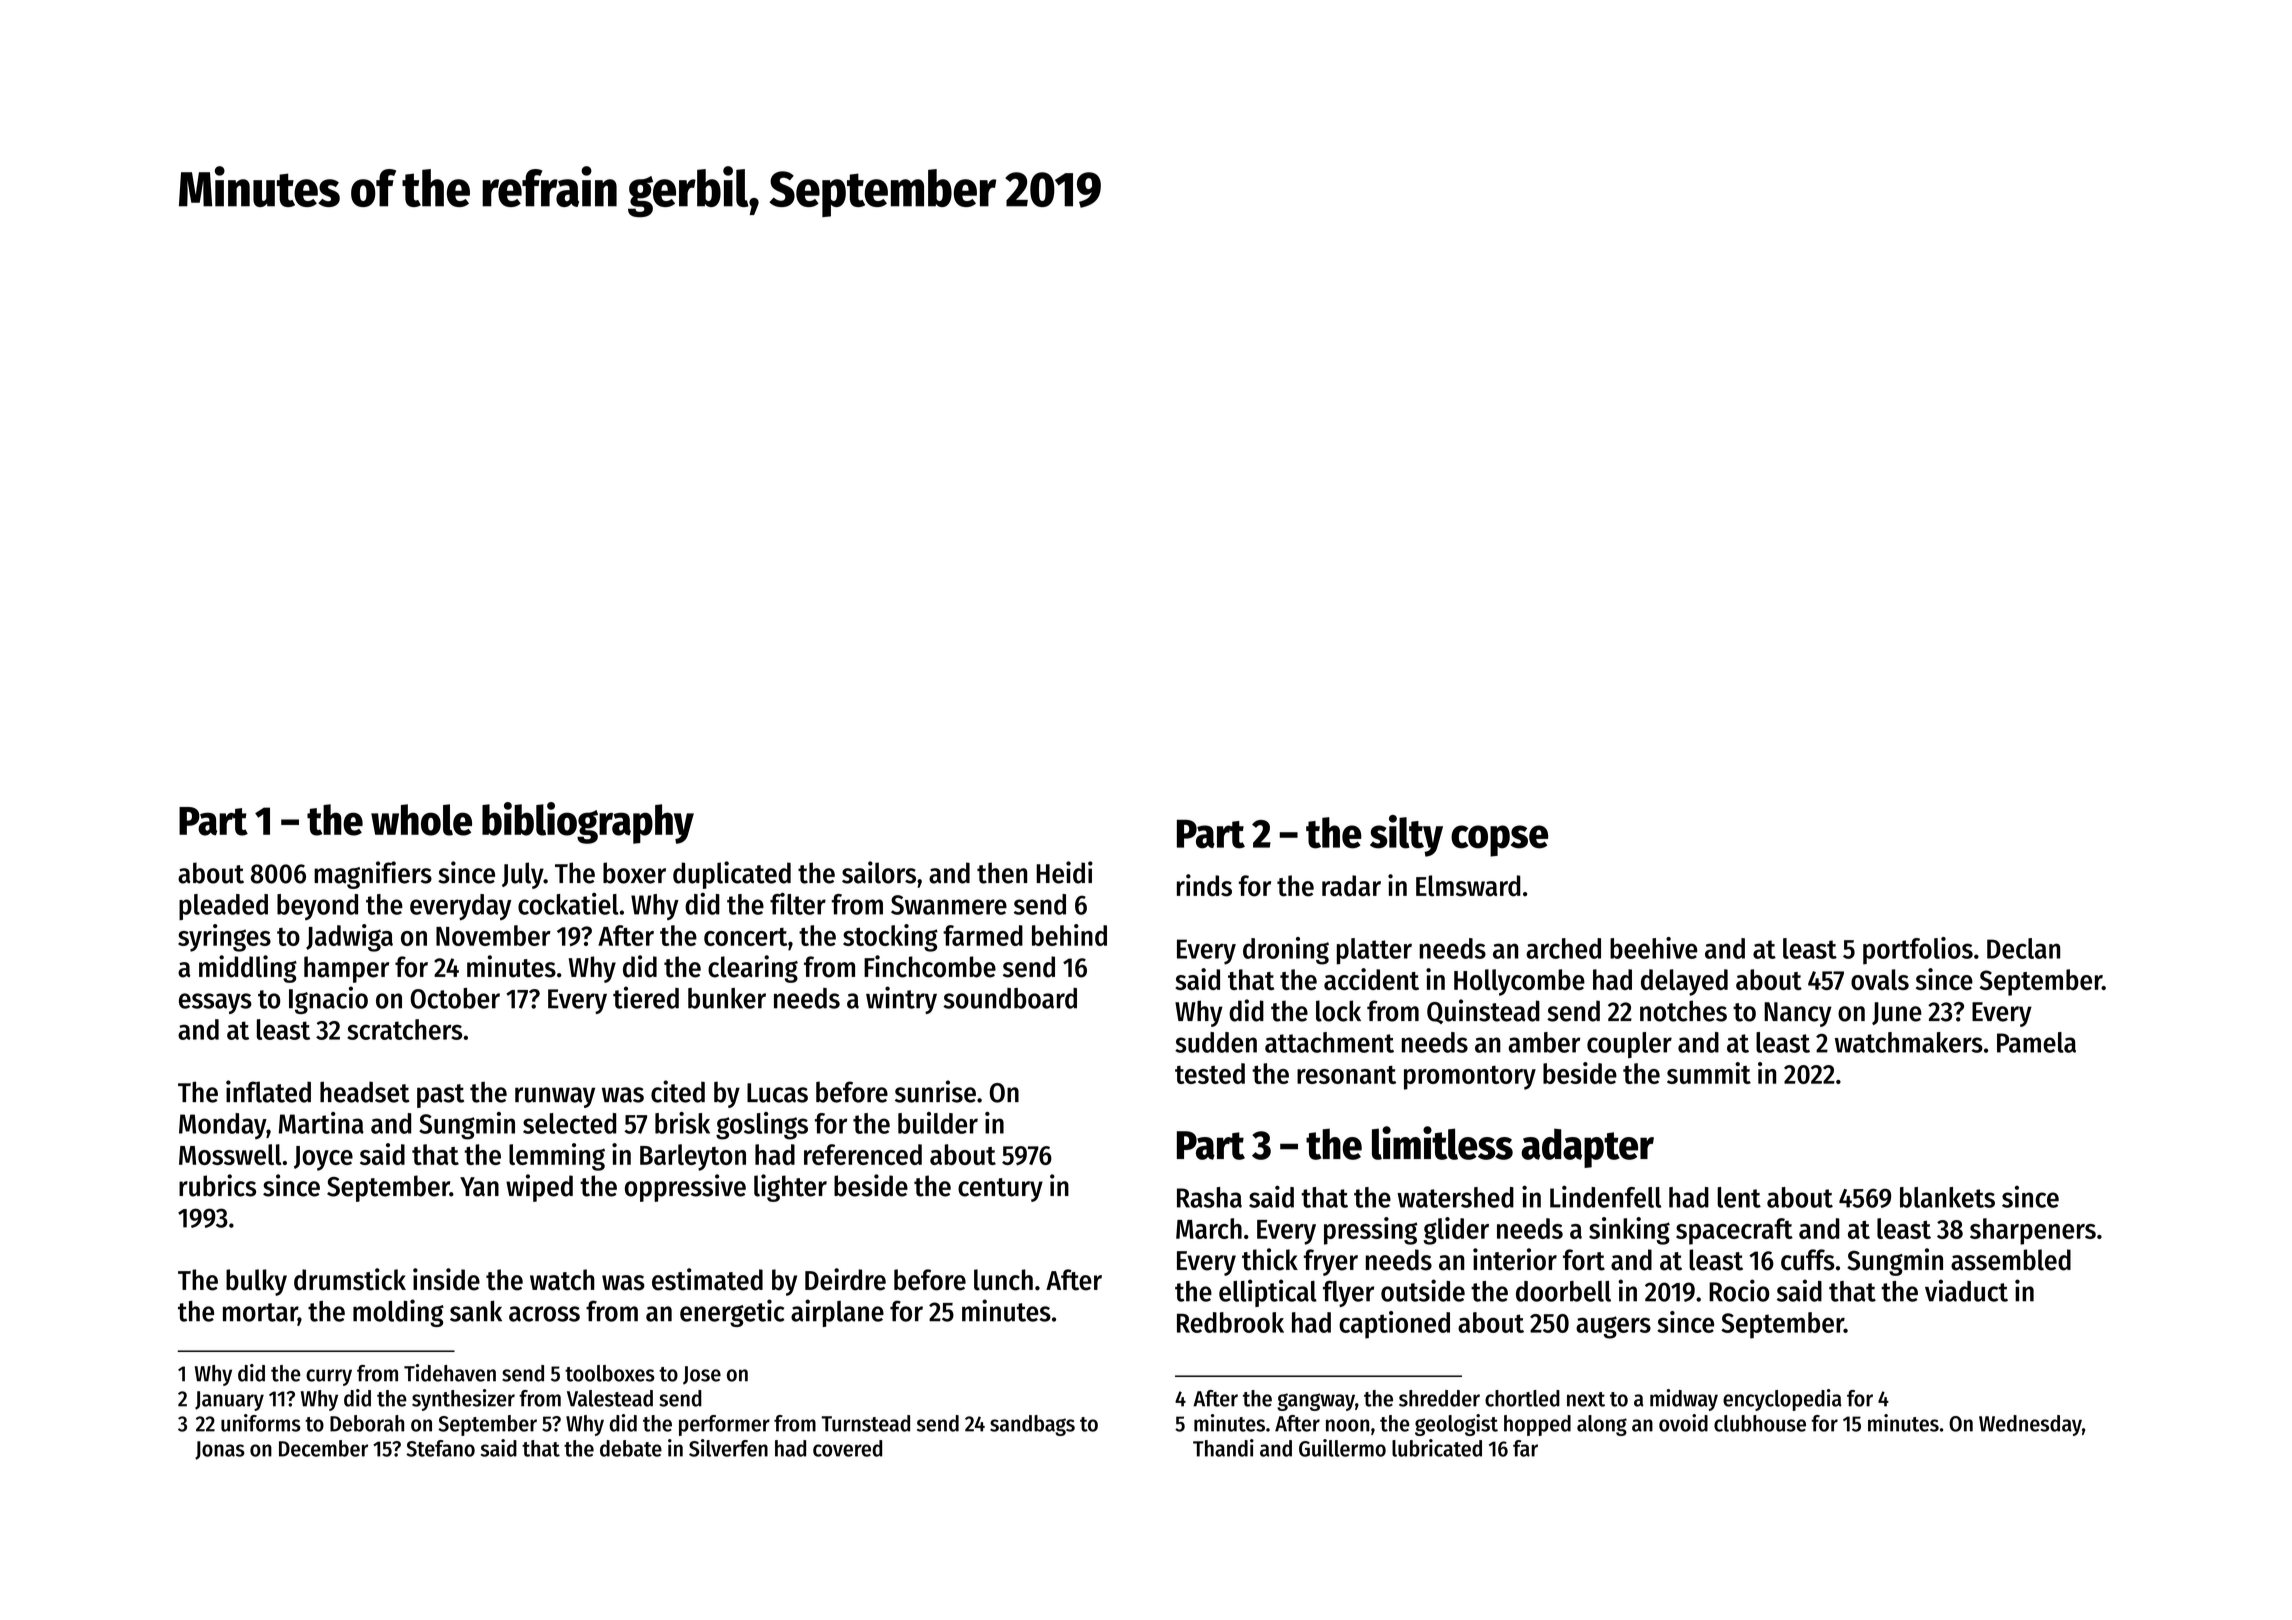 The image size is (2292, 1620). Describe the element at coordinates (350, 1279) in the image. I see `drumstick` at that location.
